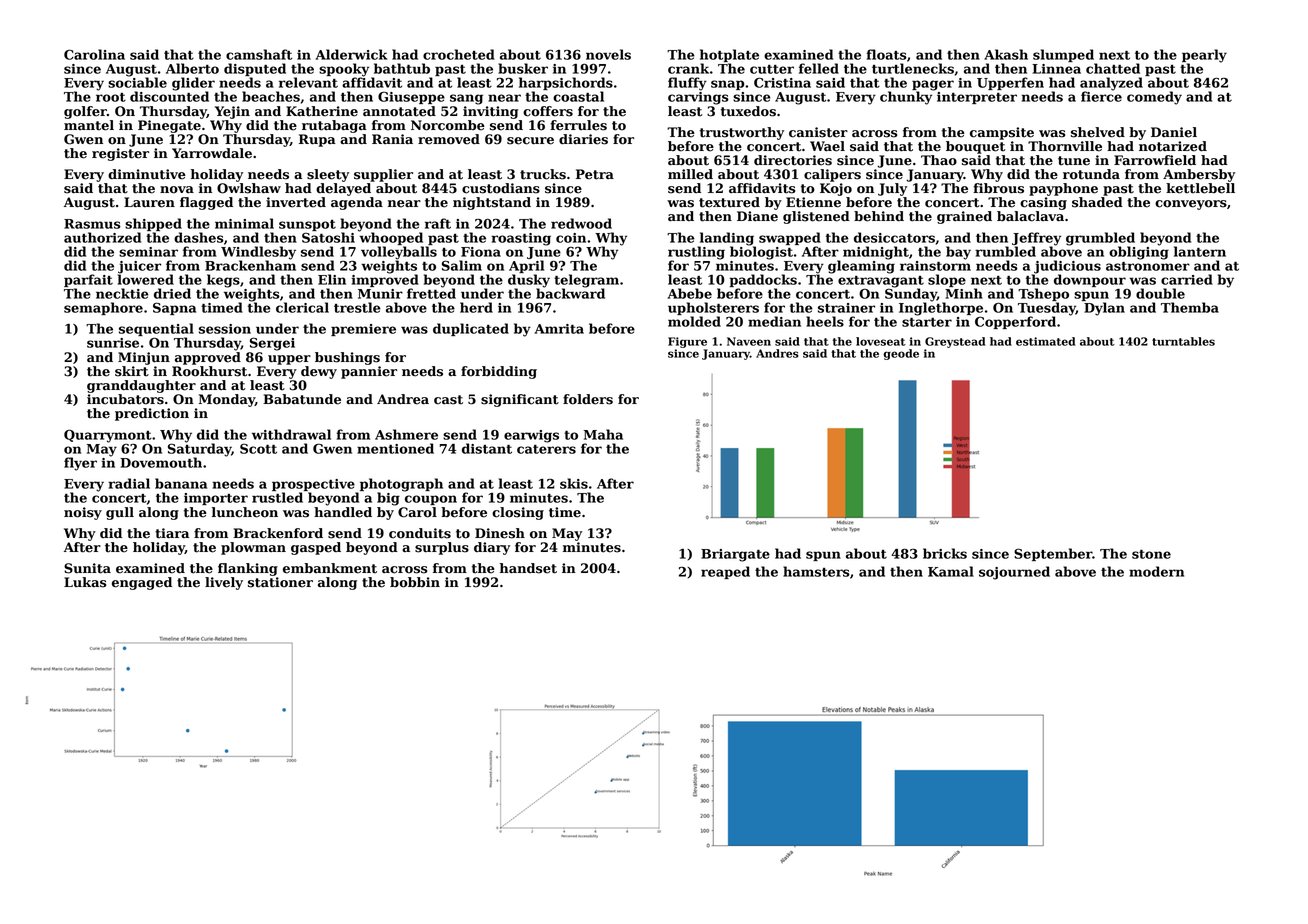 The image size is (1308, 924). I want to click on reaped, so click(725, 572).
